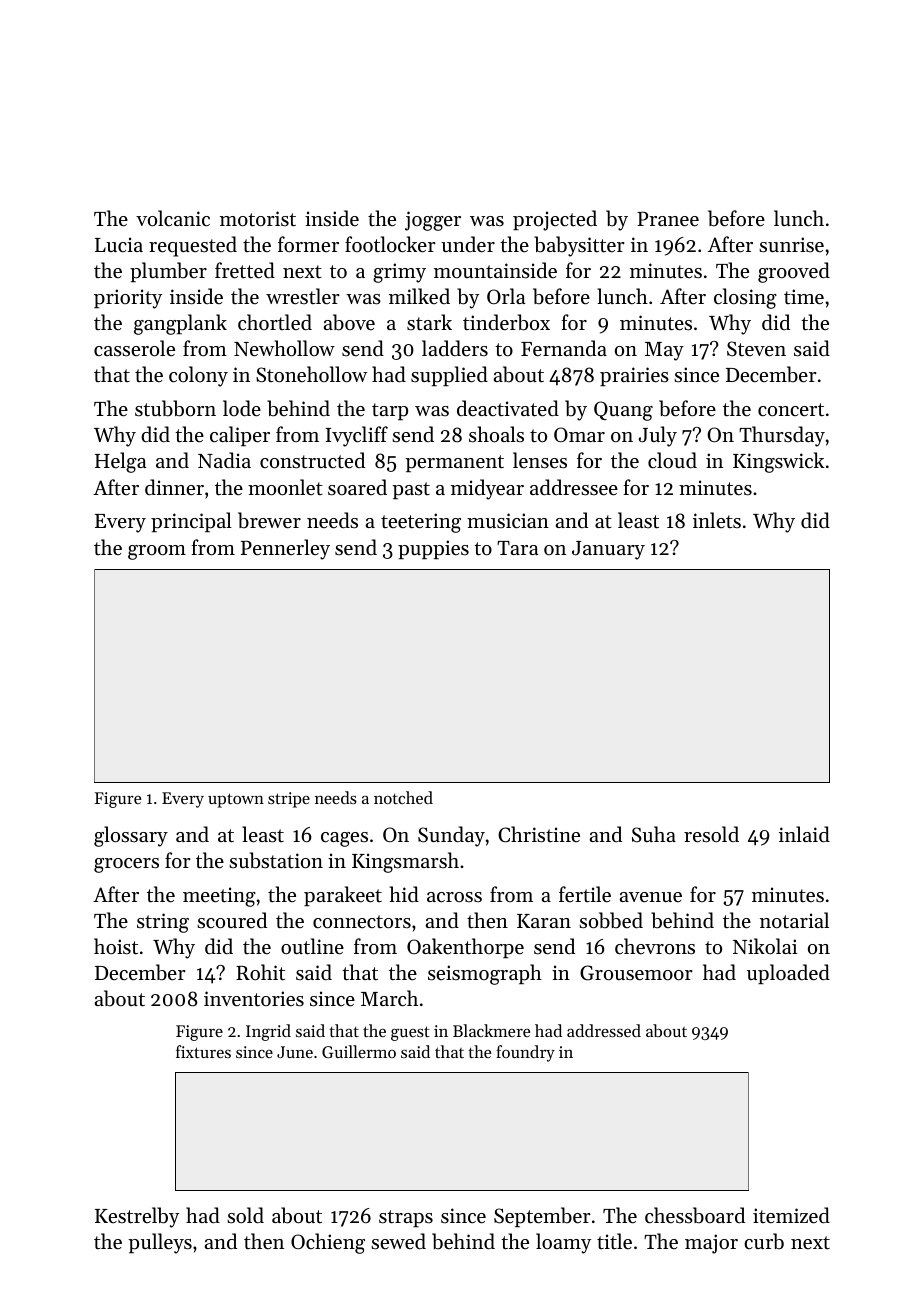 This document has height=1314, width=924. What do you see at coordinates (517, 548) in the document?
I see `Tara` at bounding box center [517, 548].
